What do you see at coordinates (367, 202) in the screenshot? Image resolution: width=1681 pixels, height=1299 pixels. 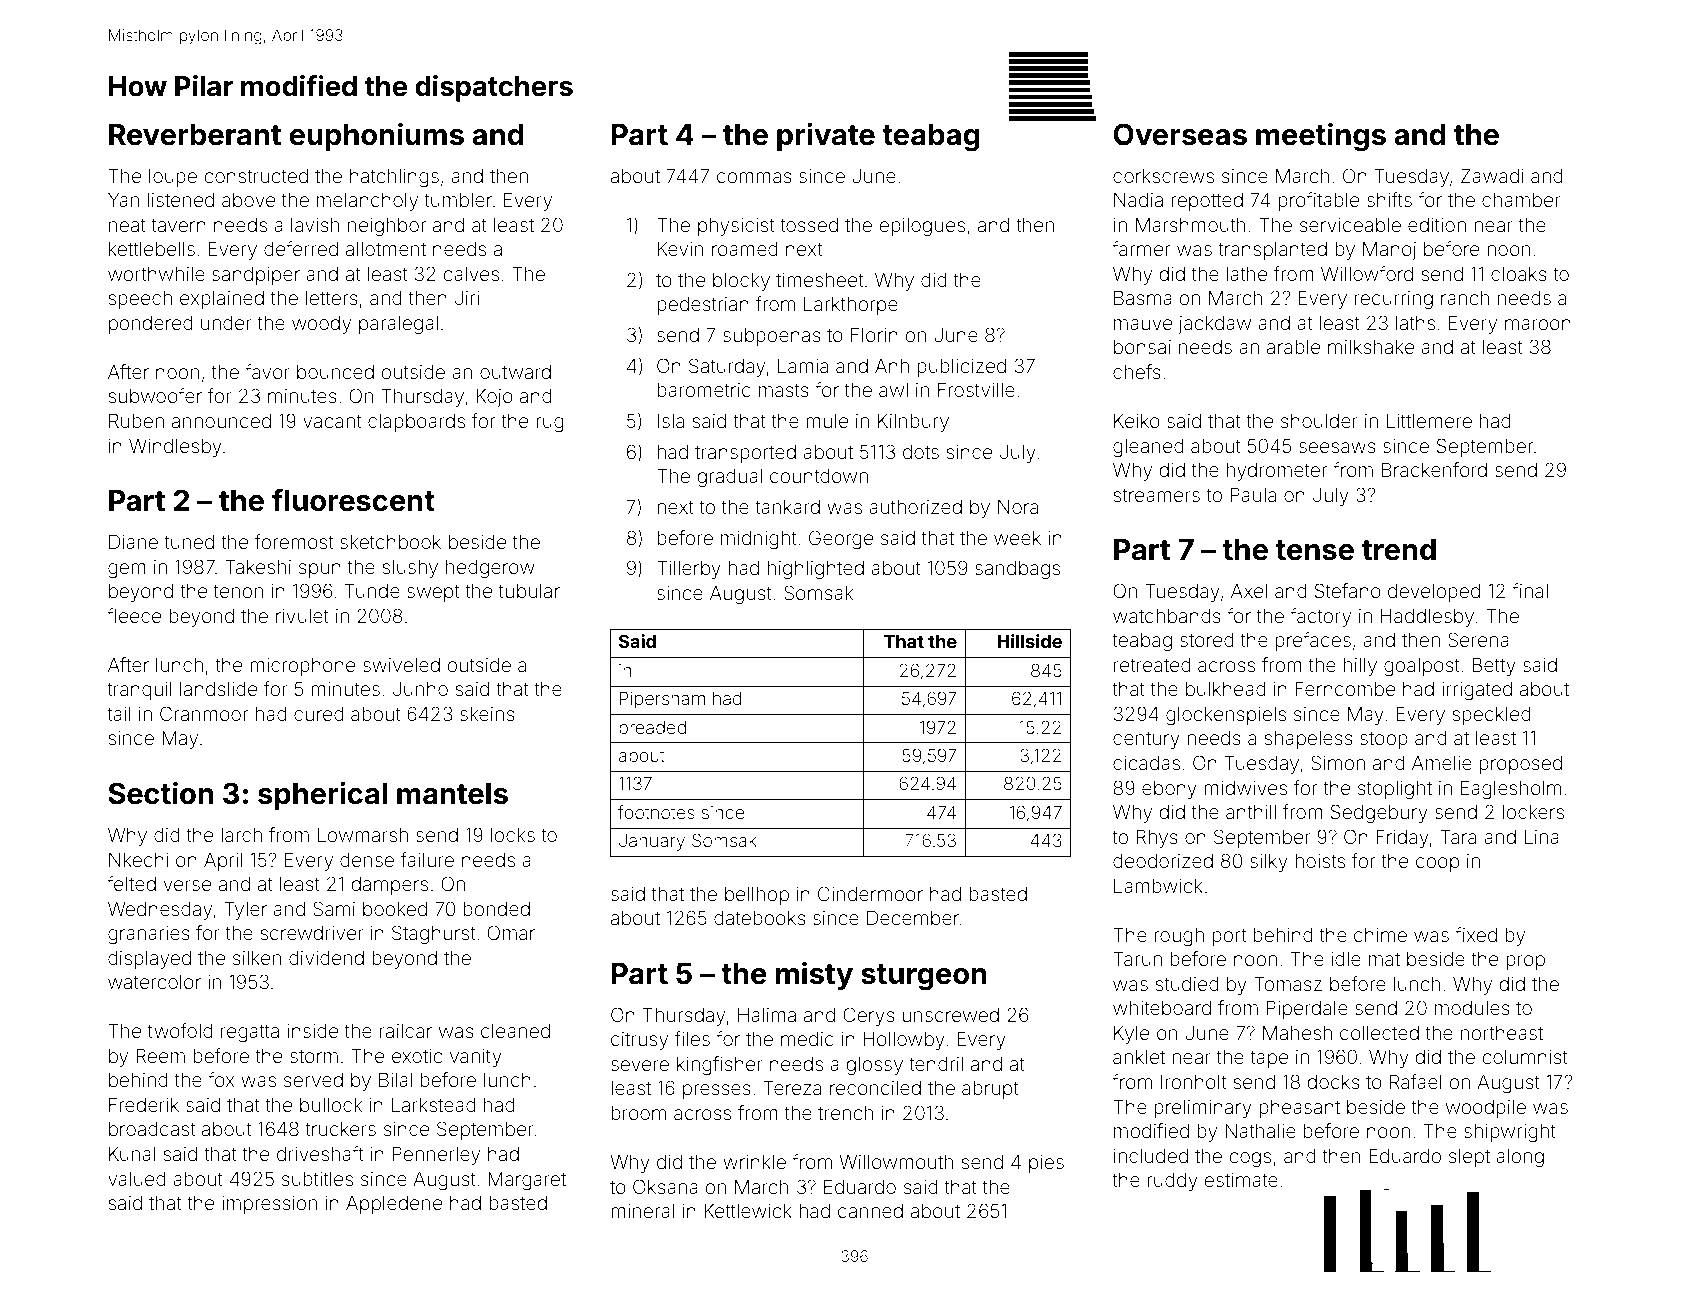 I see `melancholy` at bounding box center [367, 202].
